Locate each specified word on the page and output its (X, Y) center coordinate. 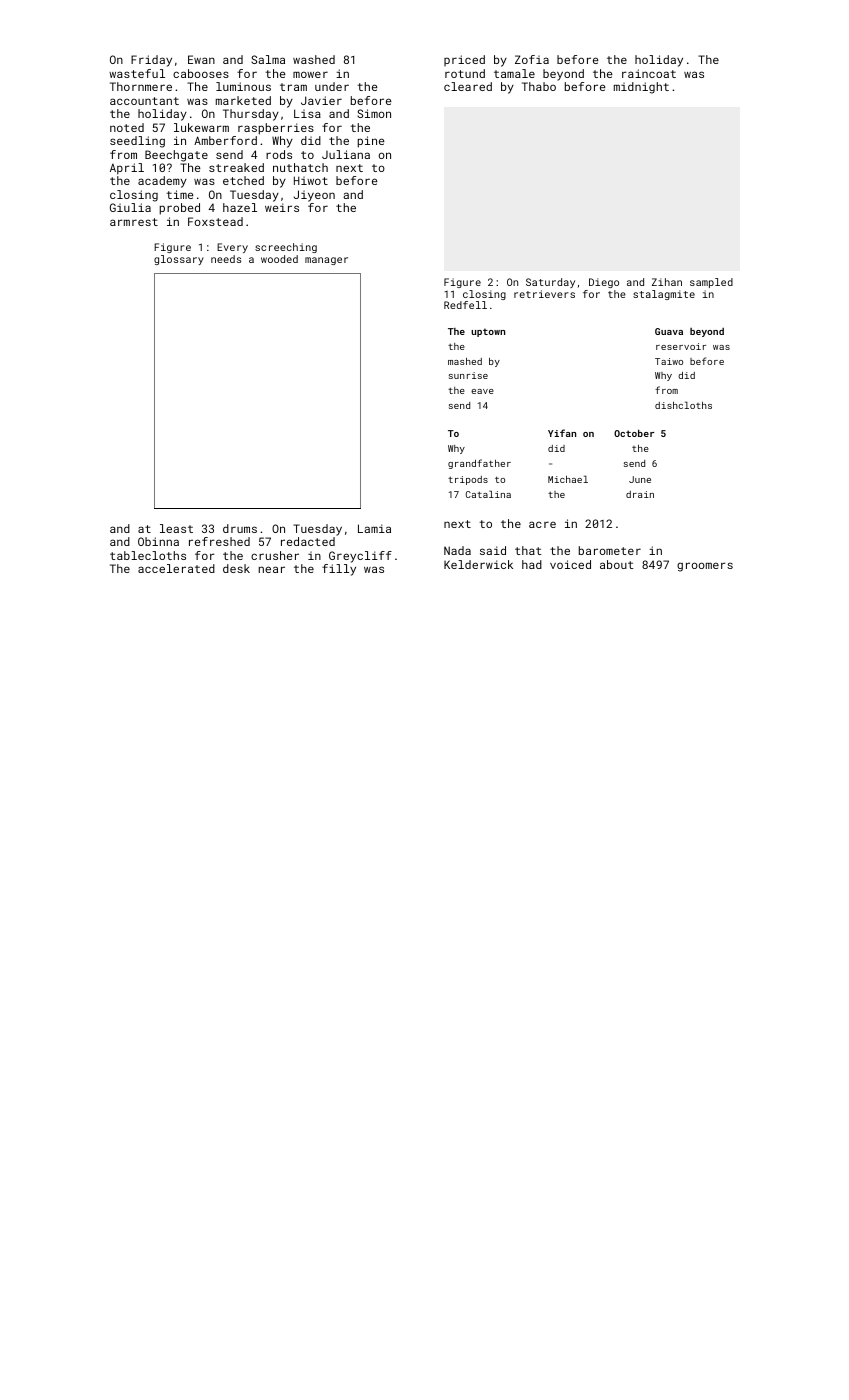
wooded (279, 259)
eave (482, 391)
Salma (268, 59)
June (640, 479)
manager (326, 261)
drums (240, 528)
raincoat (649, 73)
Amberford (225, 140)
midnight (641, 88)
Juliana (346, 154)
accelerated (176, 568)
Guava (669, 331)
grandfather (479, 464)
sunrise (468, 375)
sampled (711, 283)
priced (464, 60)
